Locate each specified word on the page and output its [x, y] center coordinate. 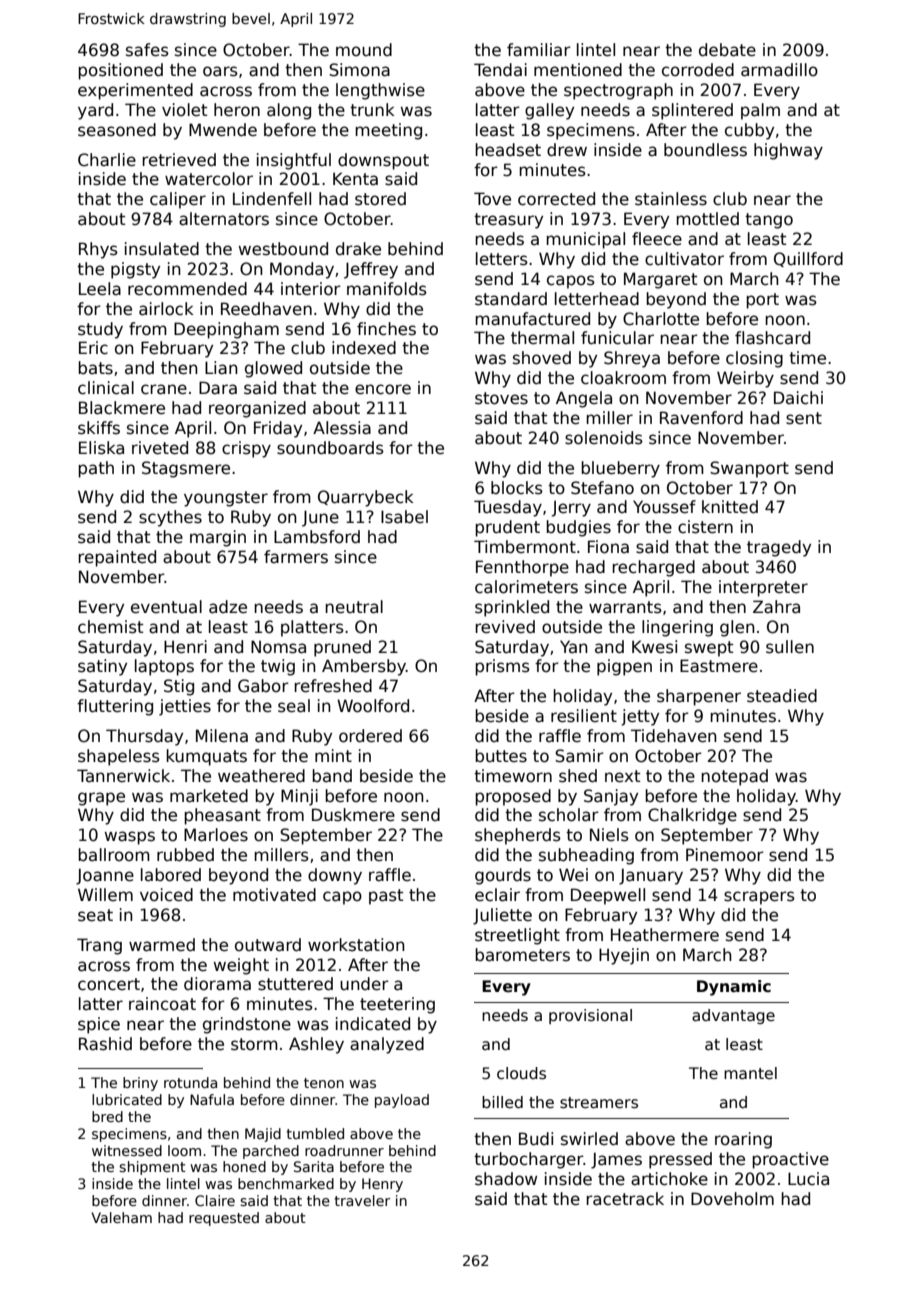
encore [383, 389]
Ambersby [364, 667]
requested [224, 1219]
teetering [397, 1005]
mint [333, 755]
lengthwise [380, 91]
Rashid [105, 1044]
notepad [734, 777]
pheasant [222, 816]
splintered [692, 111]
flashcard [772, 338]
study [100, 330]
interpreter [763, 588]
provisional [590, 1016]
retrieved [179, 160]
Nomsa [278, 647]
